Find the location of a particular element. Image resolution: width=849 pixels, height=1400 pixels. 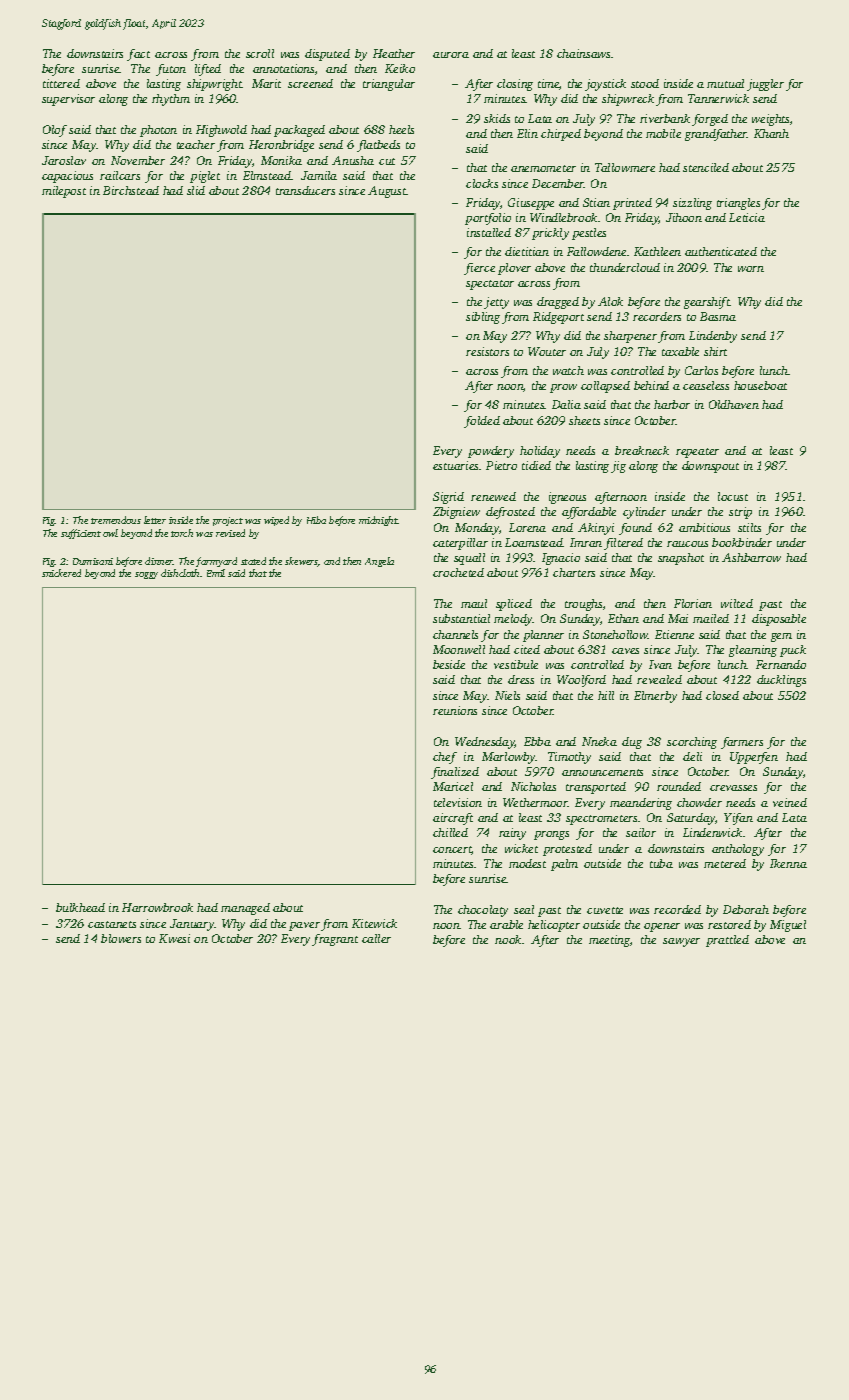

spectrometers is located at coordinates (601, 820).
